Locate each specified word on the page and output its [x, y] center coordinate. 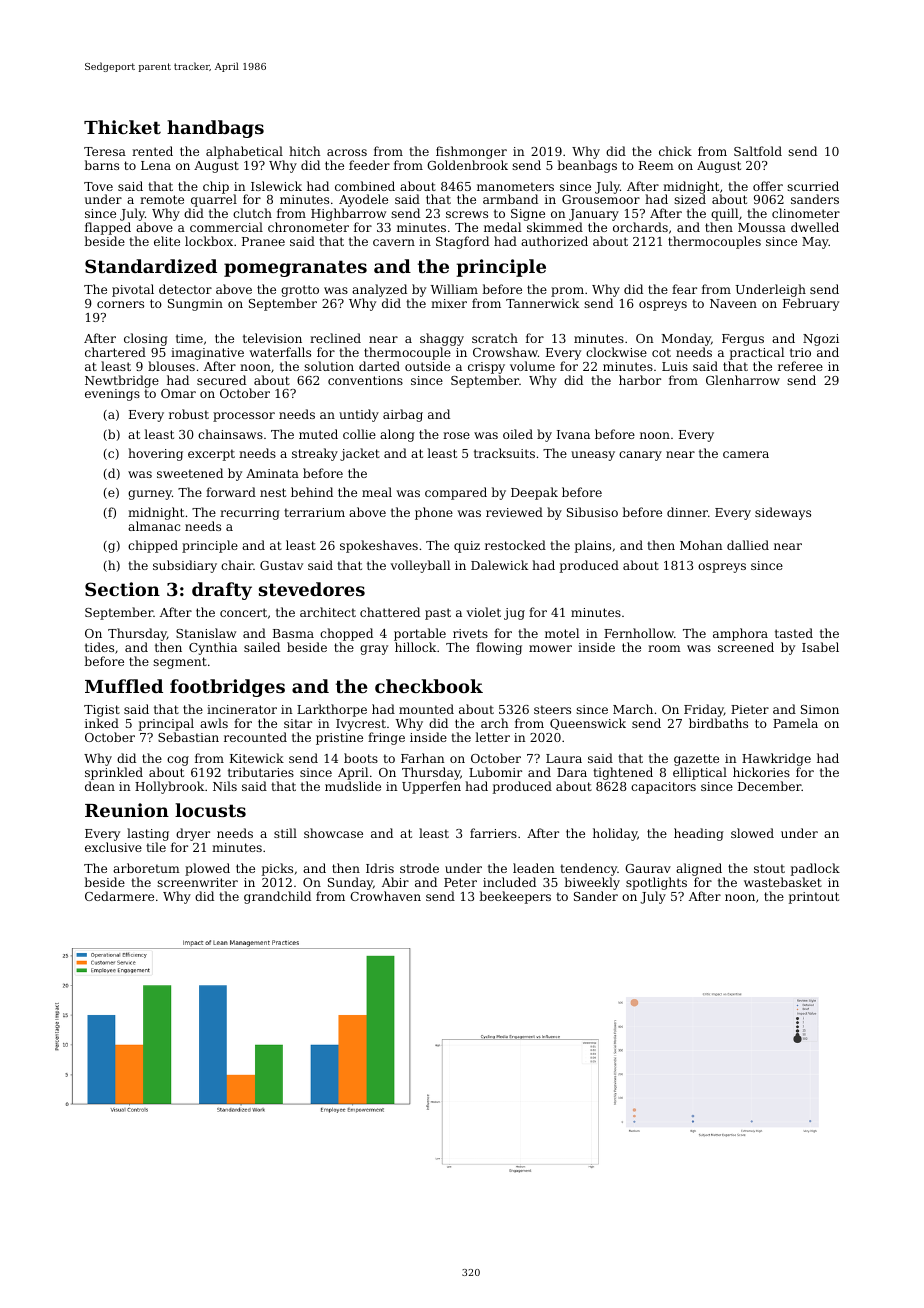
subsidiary [185, 566]
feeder [369, 165]
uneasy [593, 456]
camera [746, 454]
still [285, 833]
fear [684, 289]
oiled [518, 434]
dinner [687, 512]
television [272, 338]
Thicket [122, 127]
